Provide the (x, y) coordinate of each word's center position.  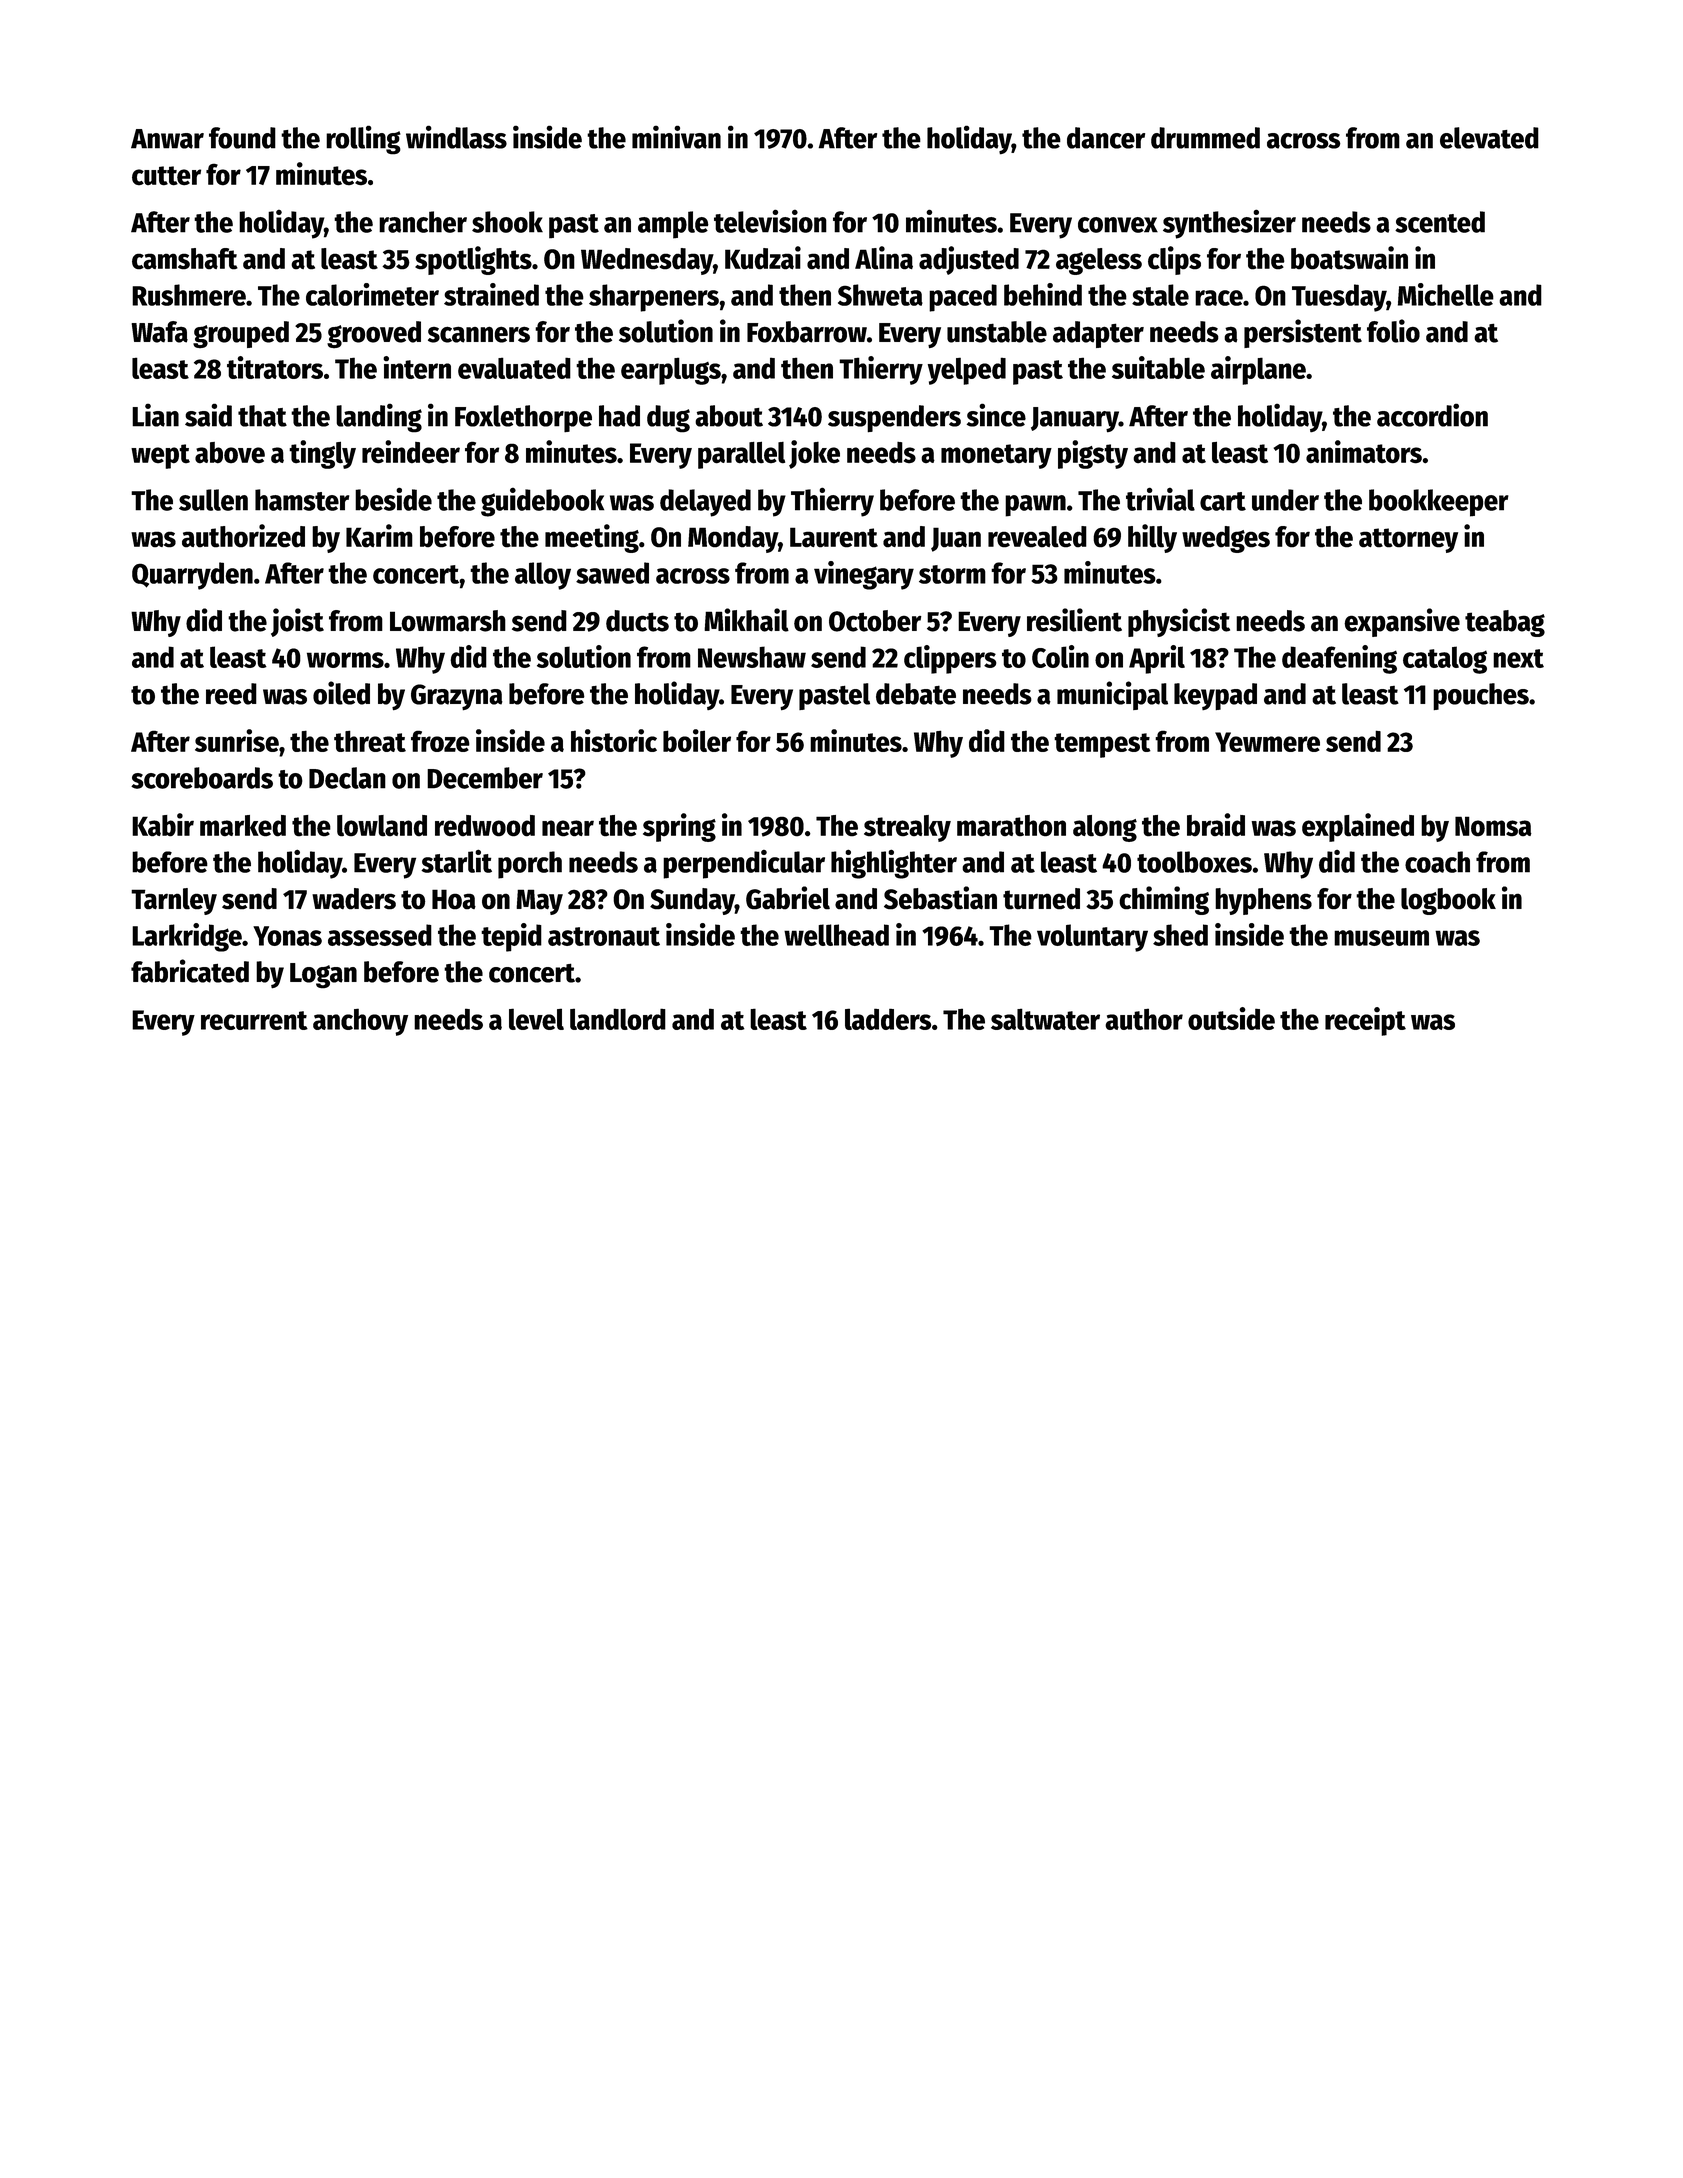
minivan (676, 137)
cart (1223, 501)
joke (814, 454)
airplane (1258, 370)
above (230, 453)
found (242, 138)
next (1518, 658)
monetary (996, 456)
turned (1041, 899)
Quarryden (192, 576)
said (208, 415)
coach (1437, 862)
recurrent (254, 1020)
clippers (950, 659)
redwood (485, 826)
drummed (1205, 138)
